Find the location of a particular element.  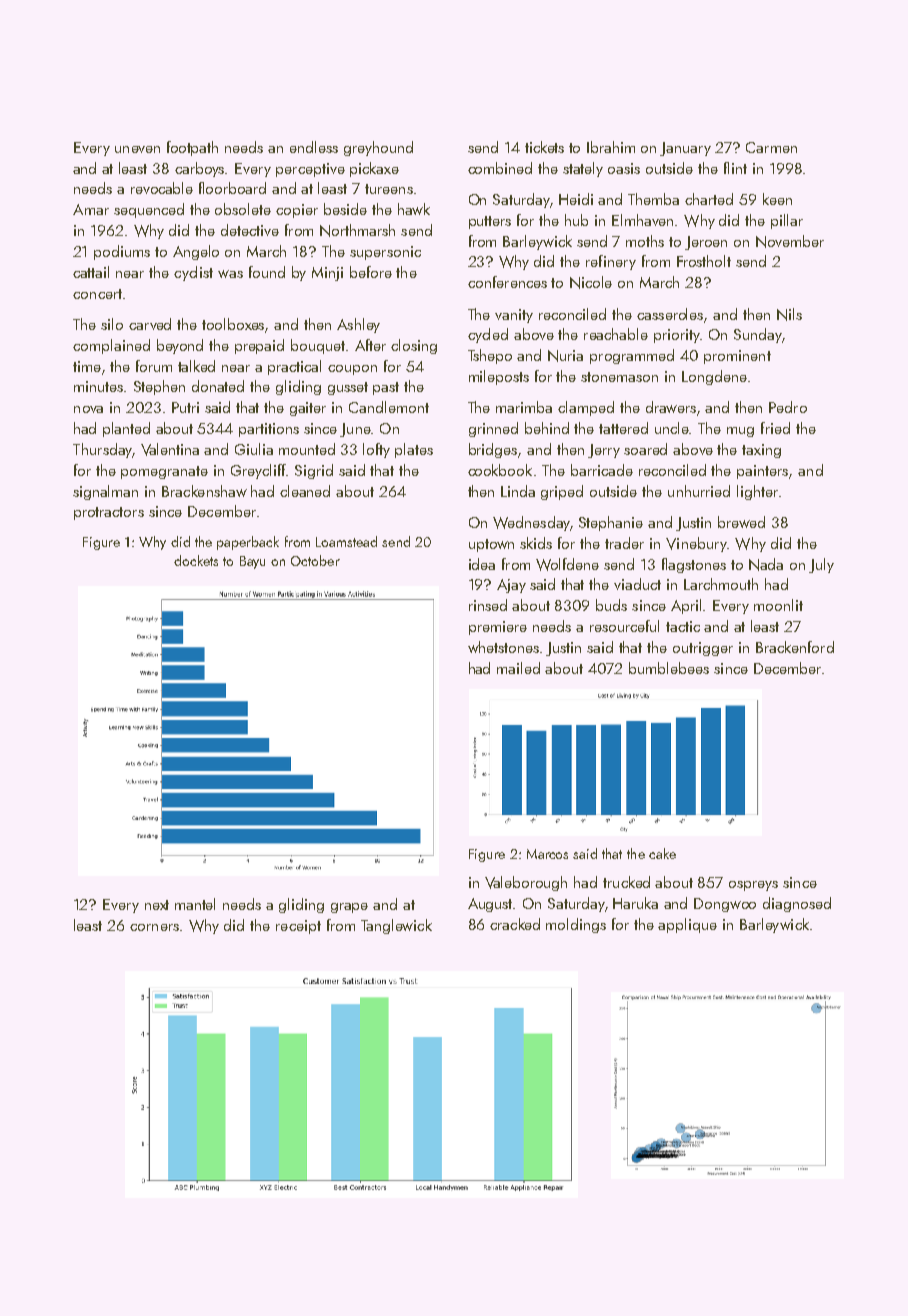

grape is located at coordinates (349, 908).
